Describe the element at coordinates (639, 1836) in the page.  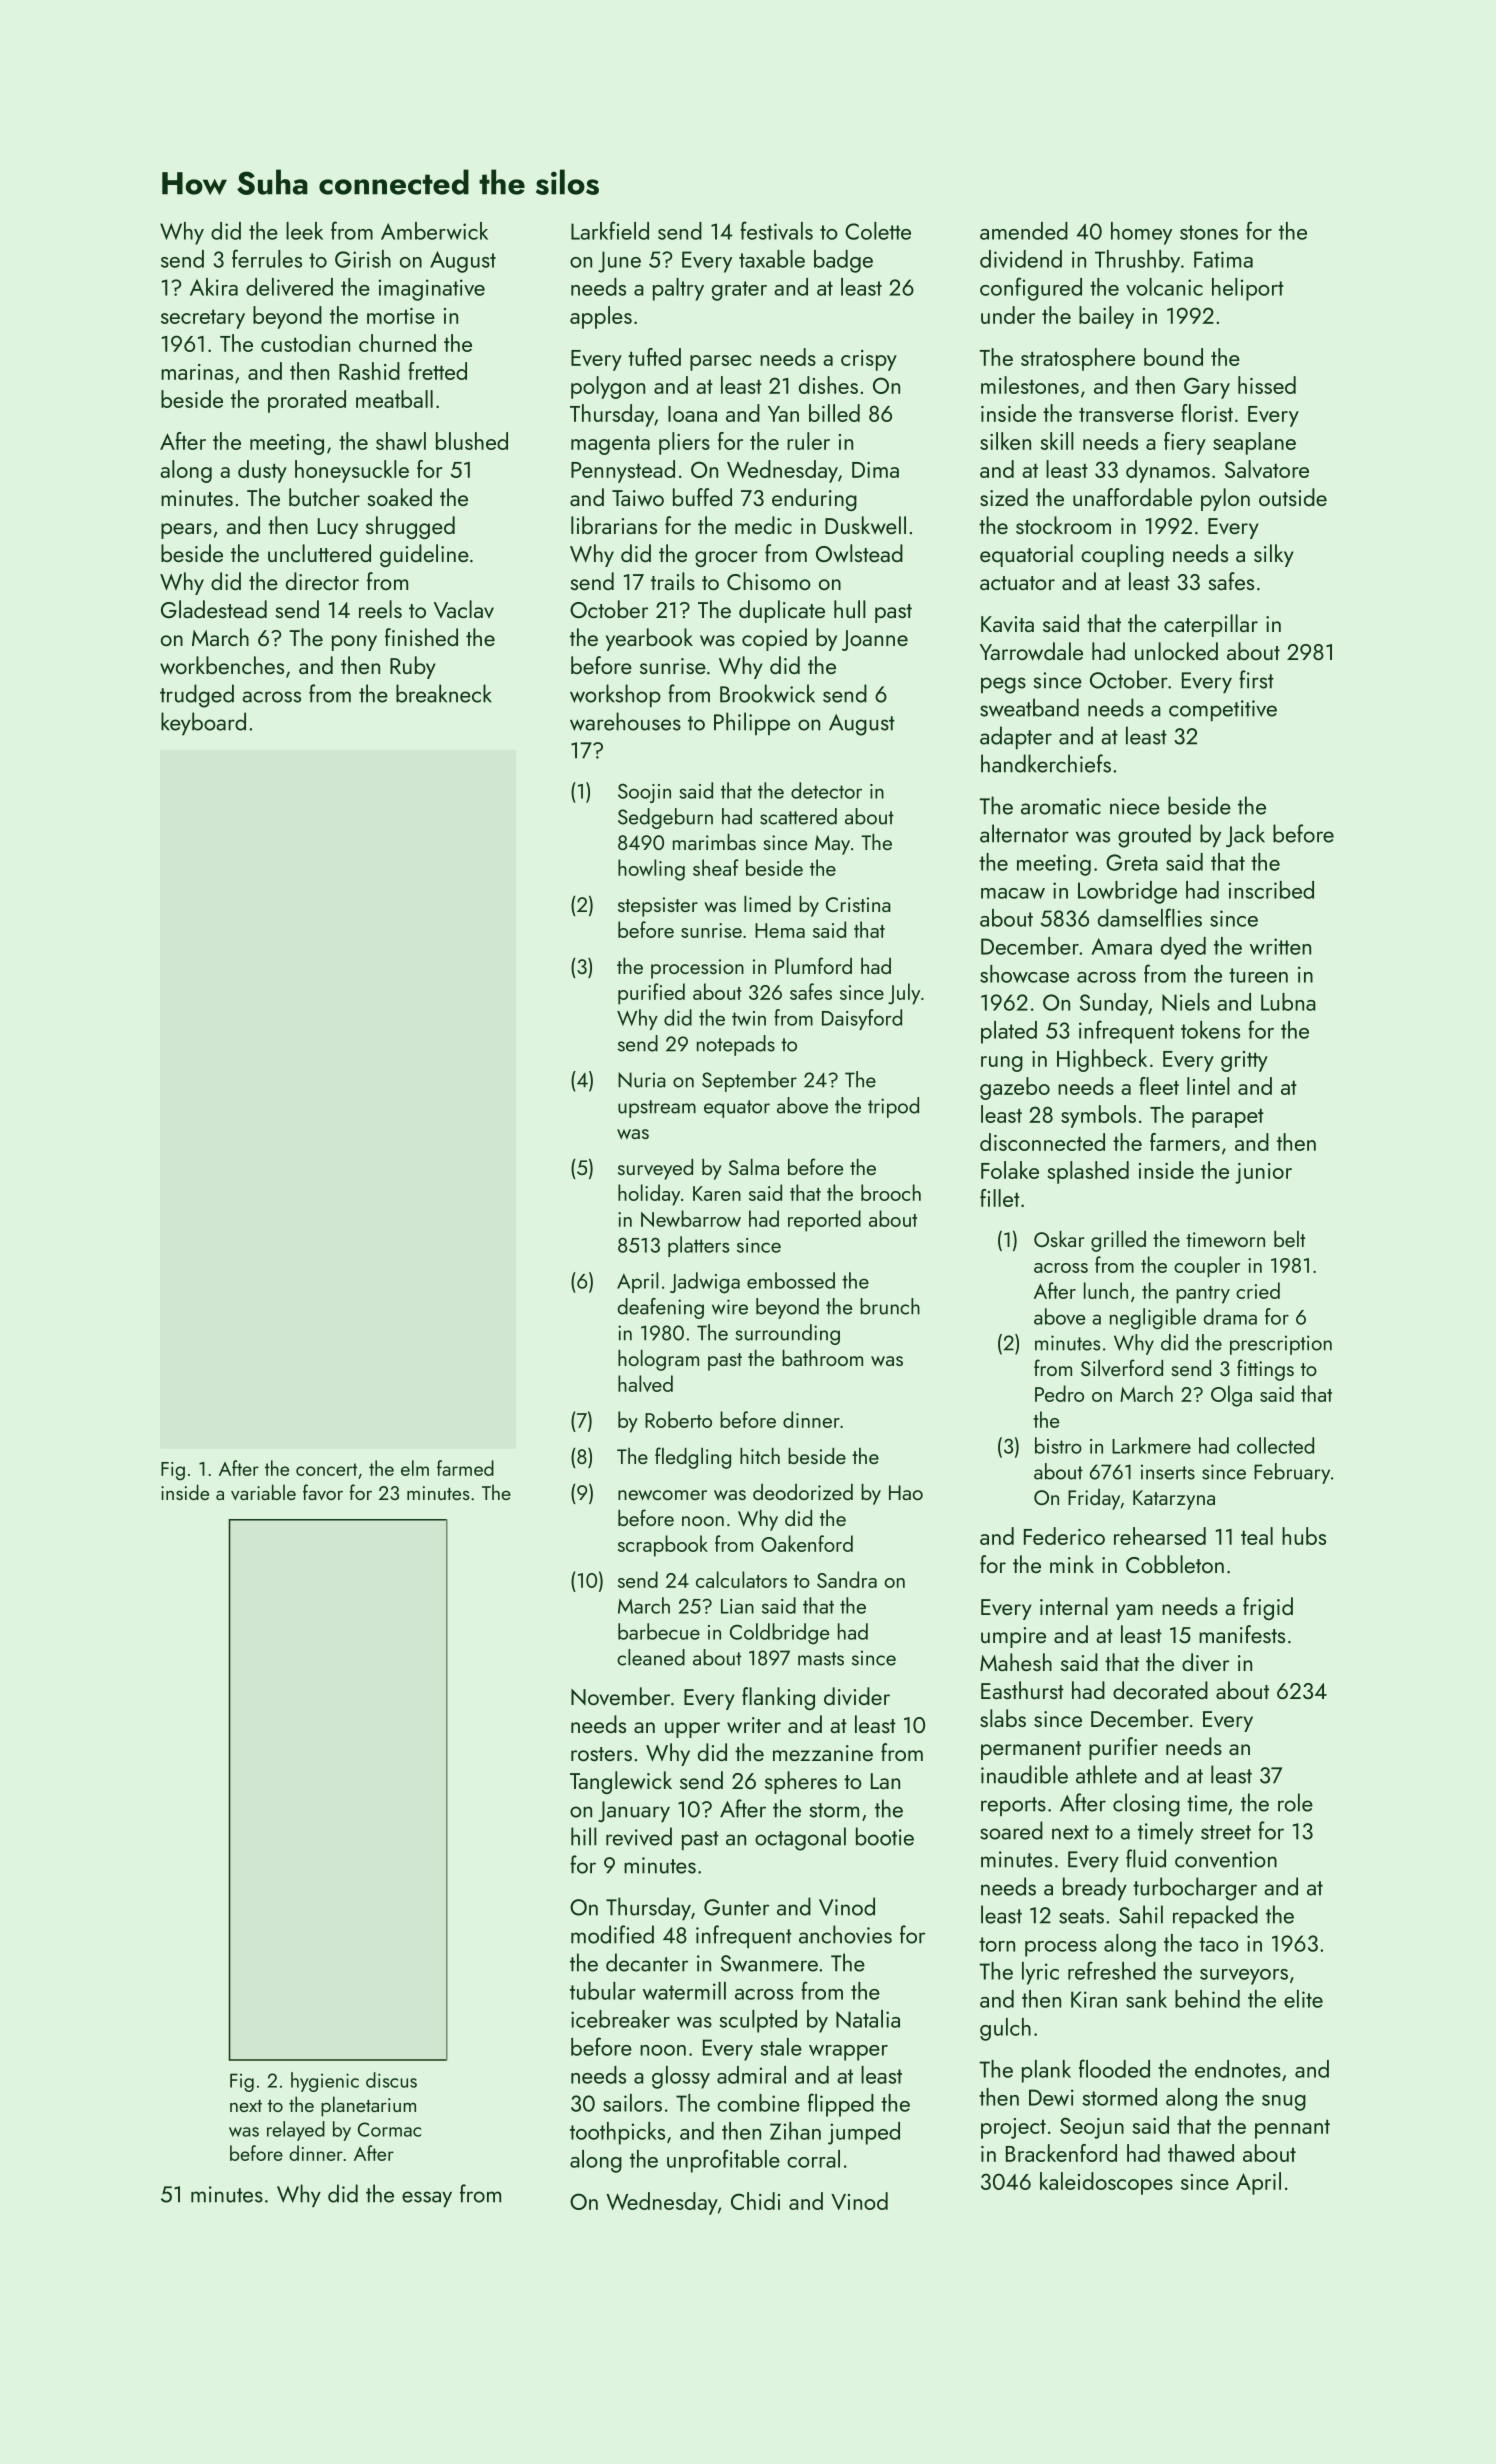
I see `revived` at that location.
